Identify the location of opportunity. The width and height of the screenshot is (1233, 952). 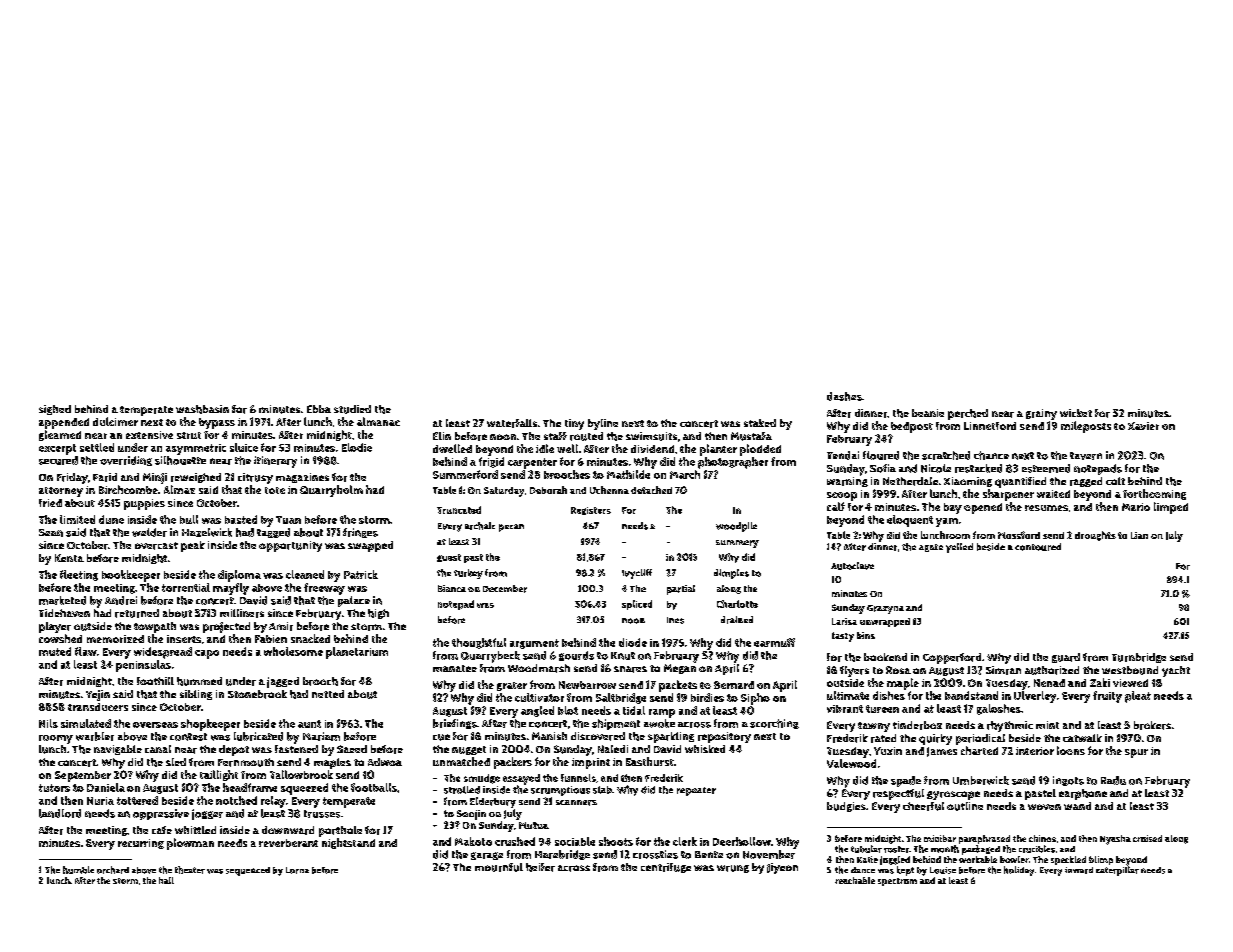
(290, 546).
